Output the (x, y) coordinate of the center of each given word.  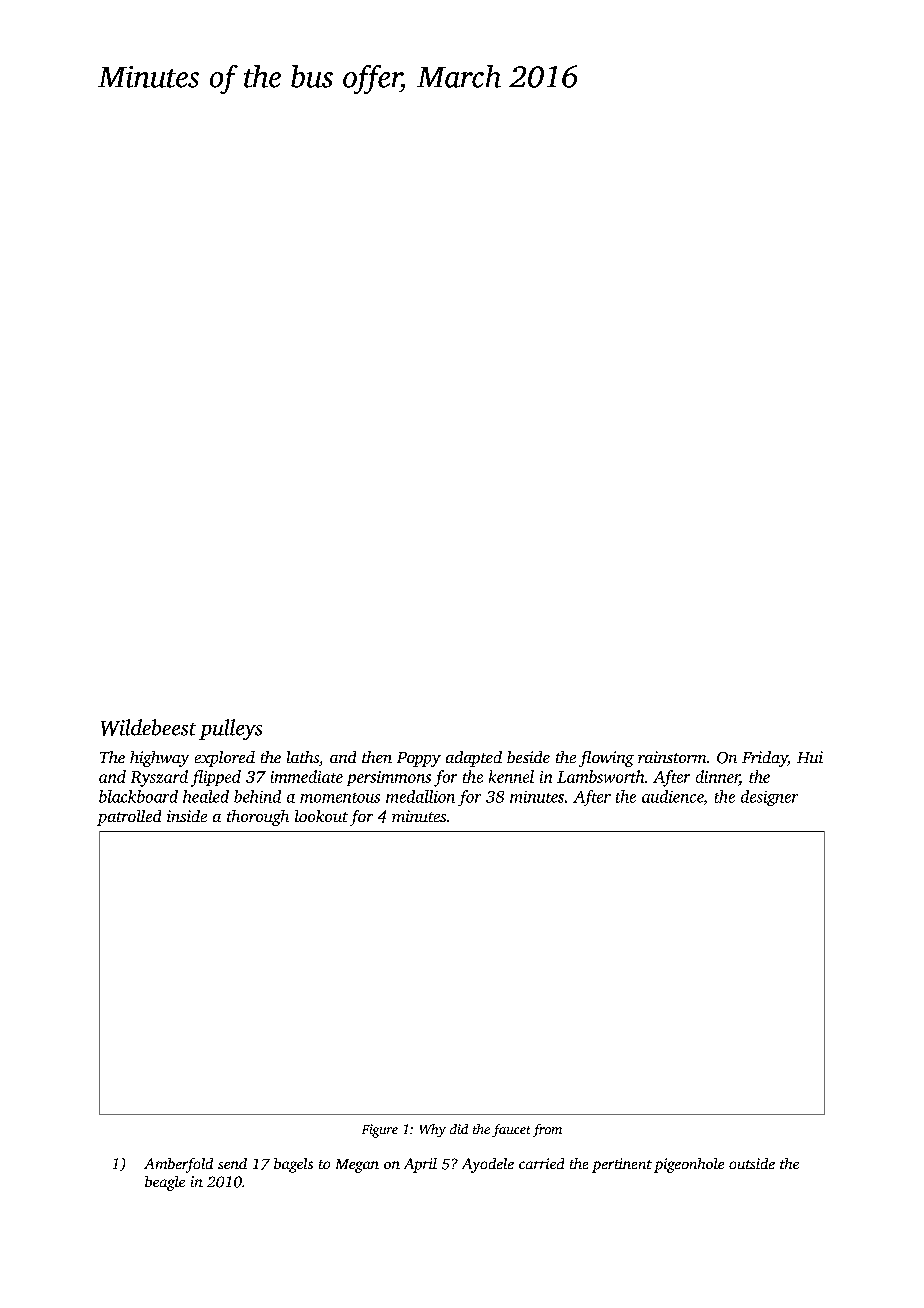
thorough (258, 818)
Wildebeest (148, 727)
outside (752, 1163)
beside (528, 757)
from (547, 1130)
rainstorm (672, 757)
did (459, 1129)
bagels (293, 1165)
